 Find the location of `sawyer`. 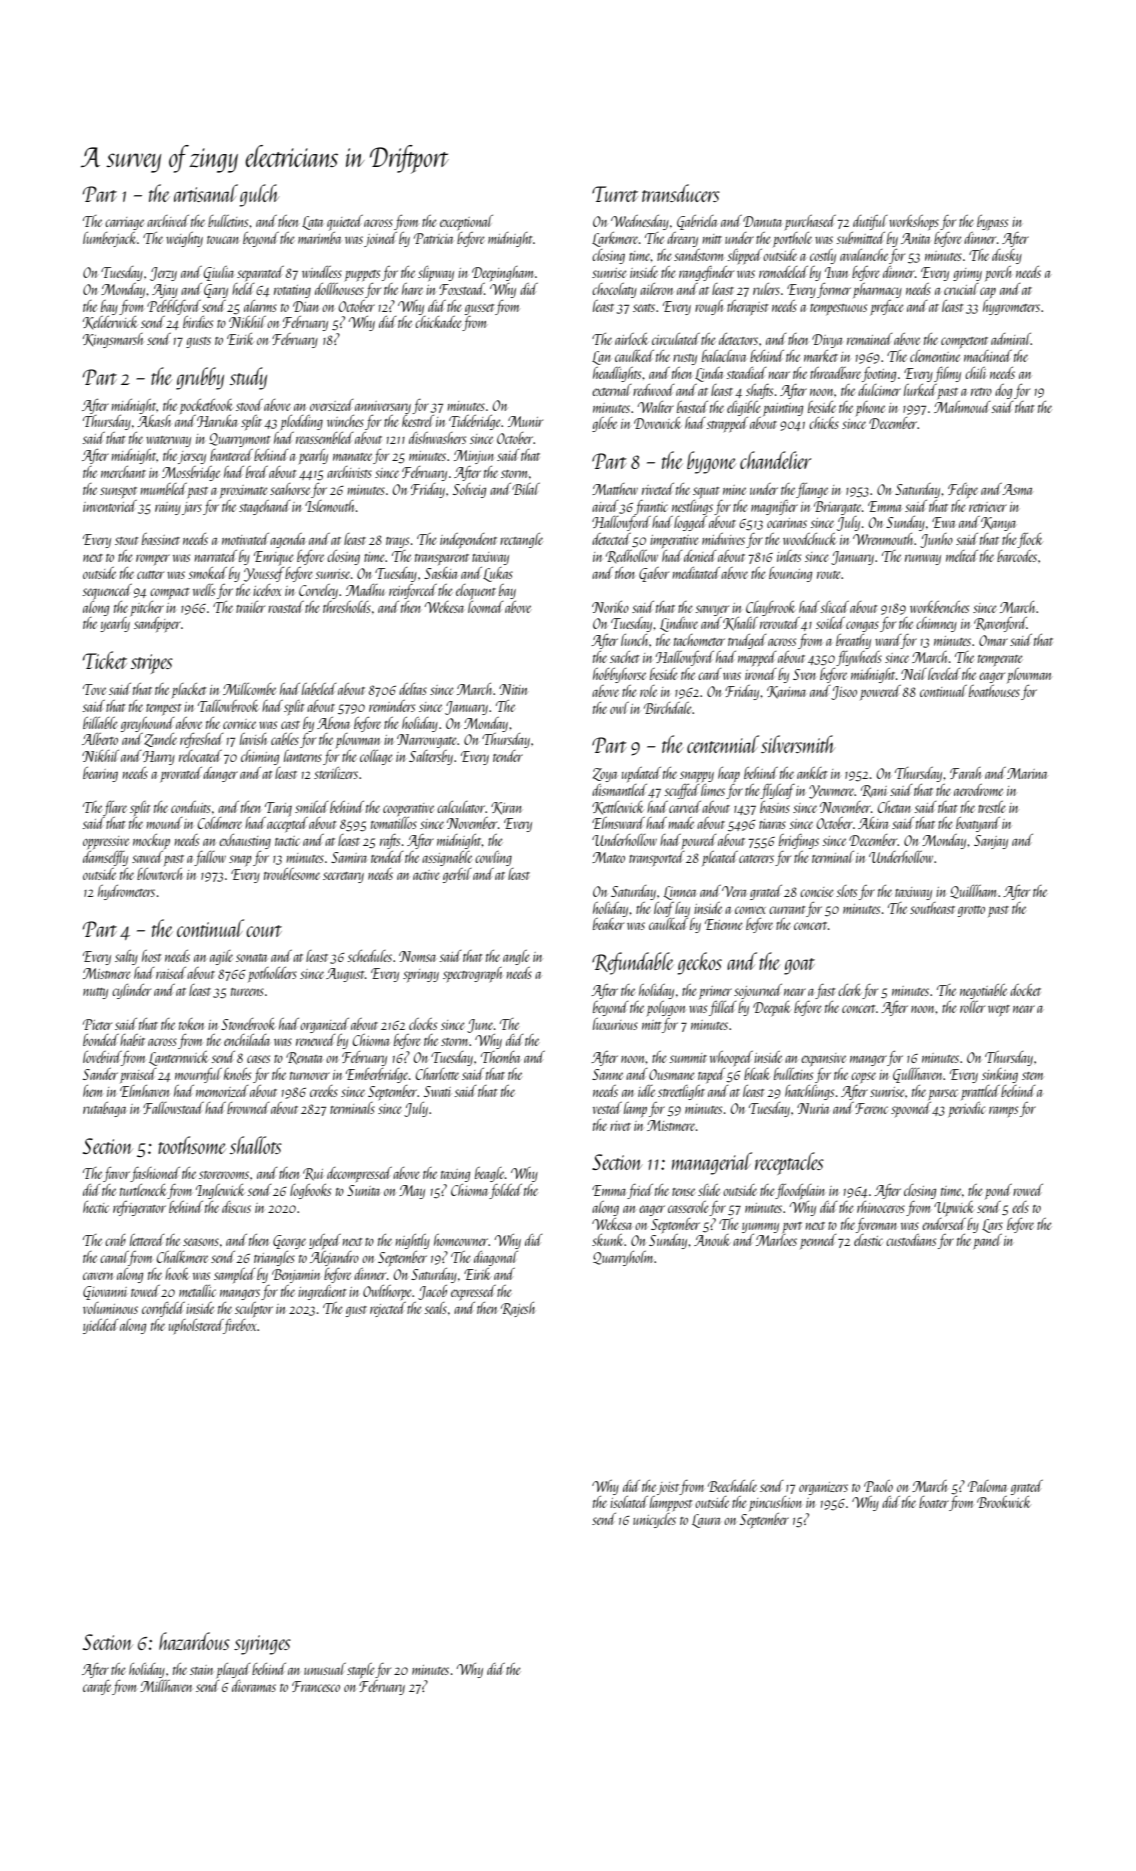

sawyer is located at coordinates (712, 610).
